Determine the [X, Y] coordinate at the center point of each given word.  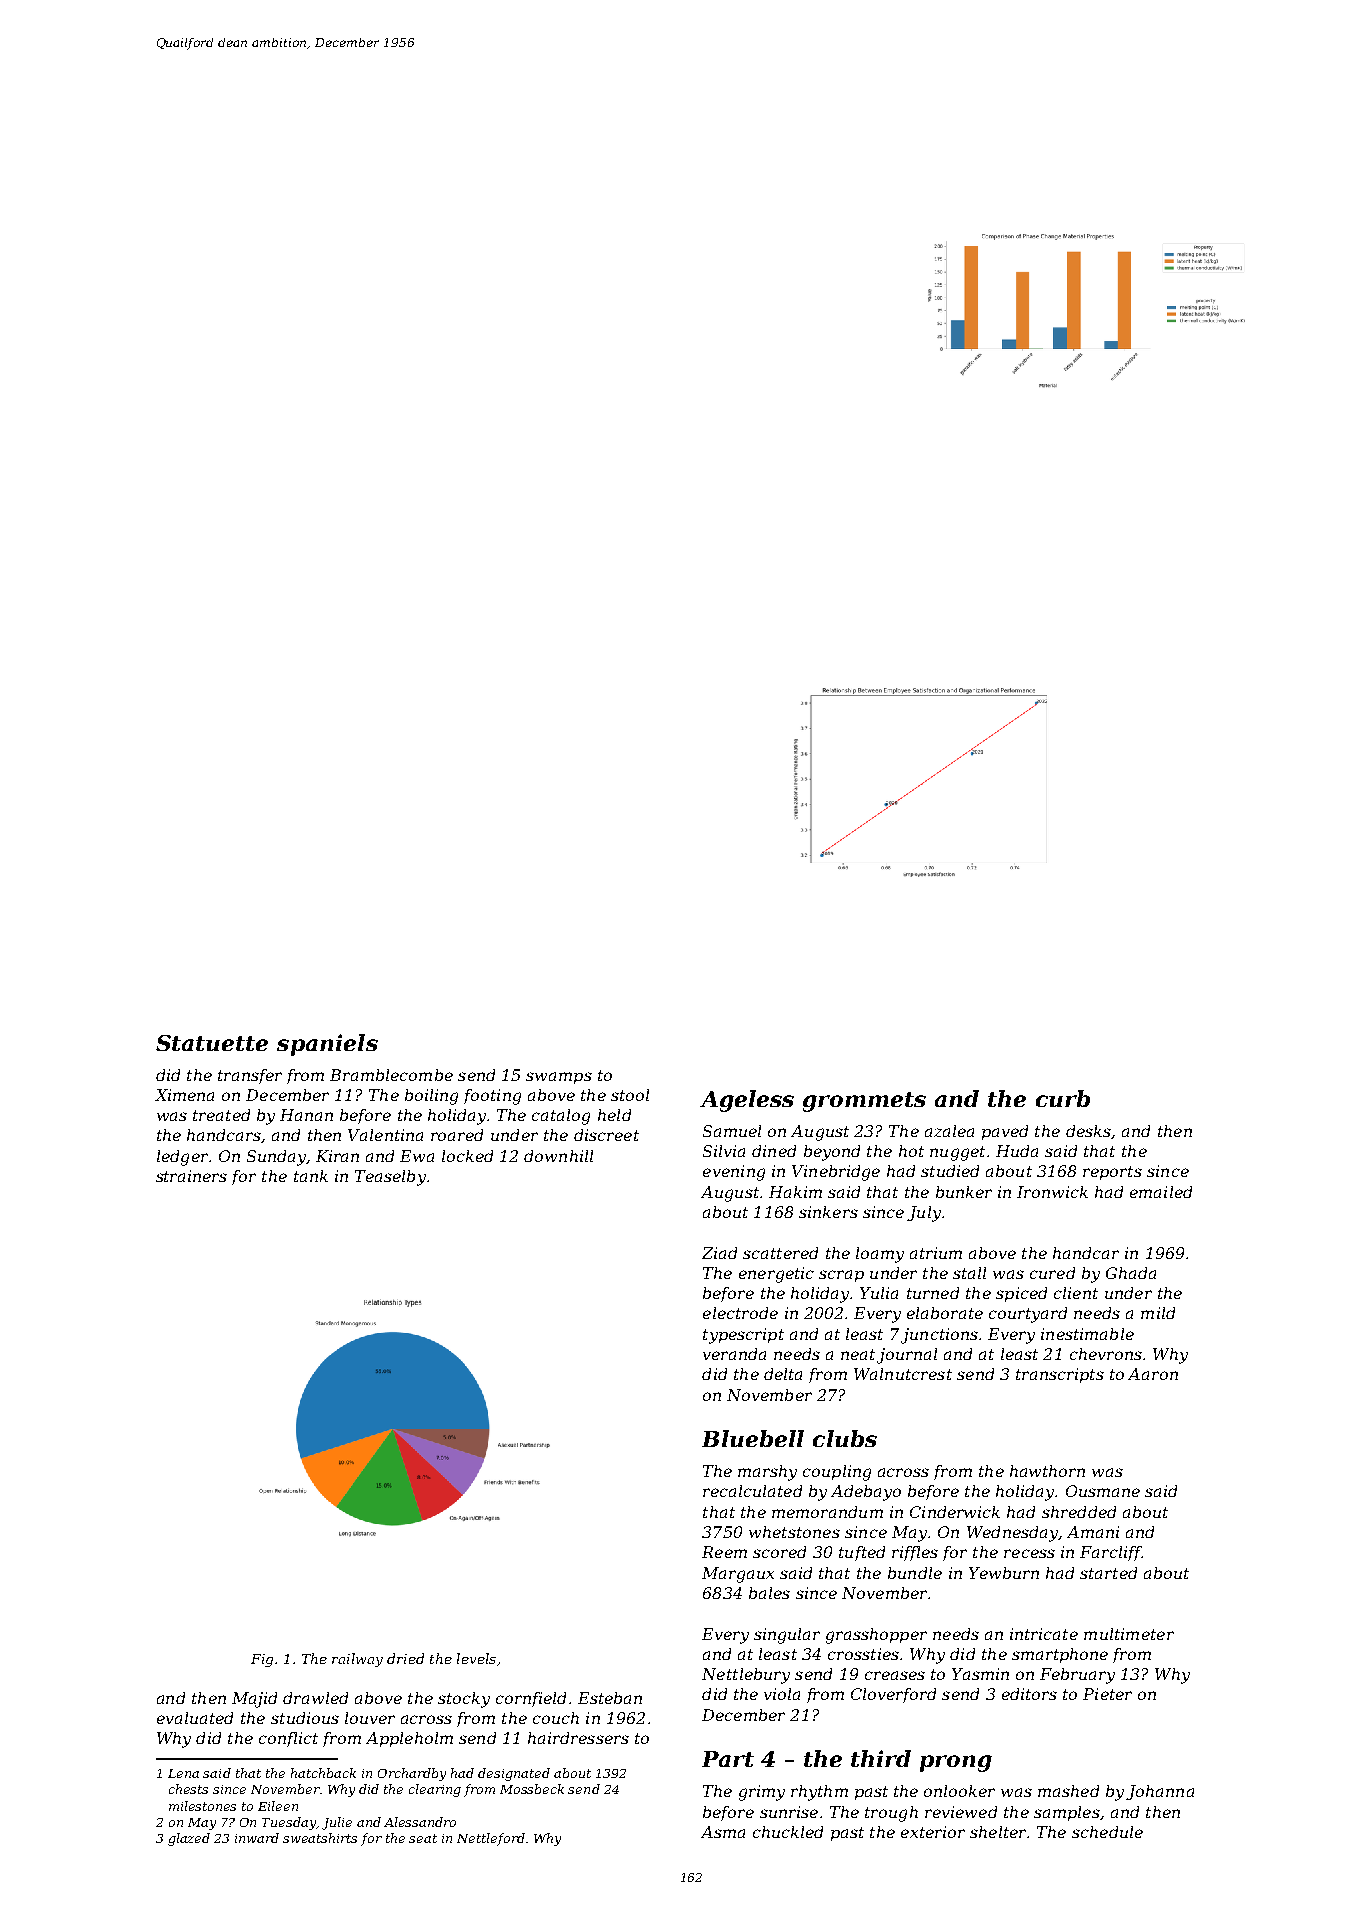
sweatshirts [320, 1838]
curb [1063, 1098]
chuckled [788, 1832]
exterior [933, 1832]
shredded [1079, 1512]
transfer [250, 1076]
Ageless [747, 1101]
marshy [767, 1473]
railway [357, 1660]
